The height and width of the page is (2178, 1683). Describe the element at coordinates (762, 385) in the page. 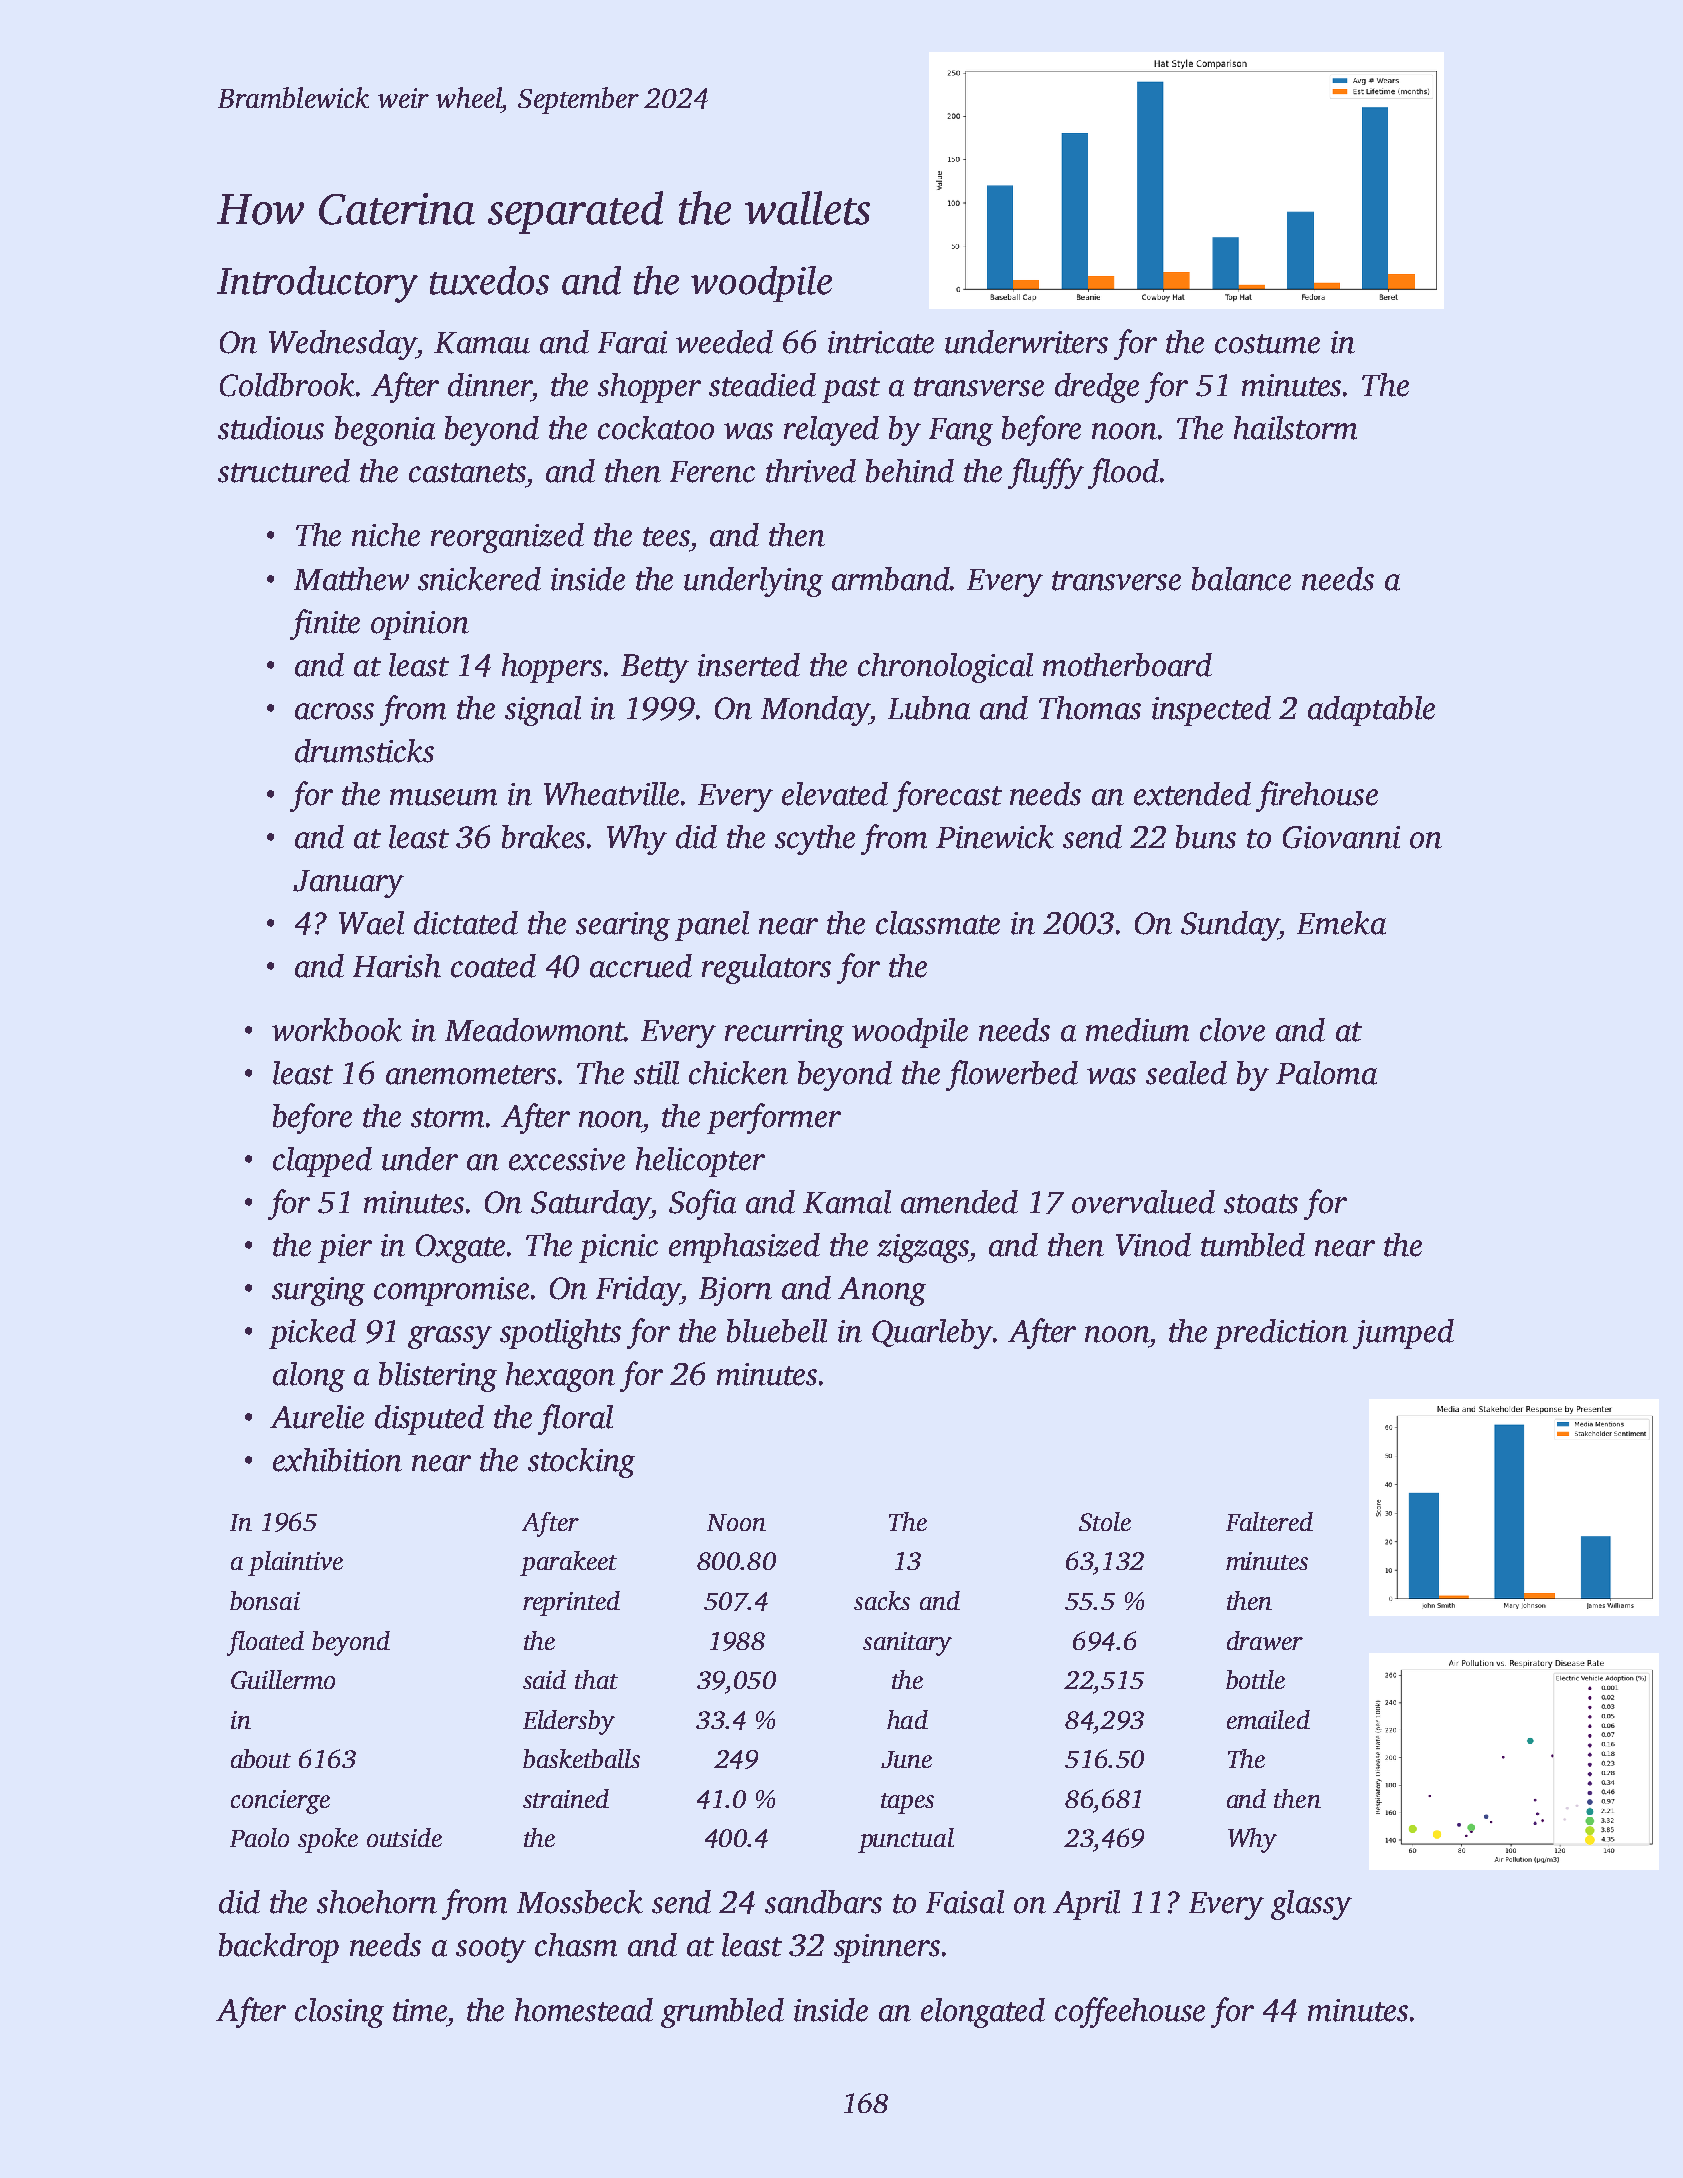

I see `steadied` at that location.
